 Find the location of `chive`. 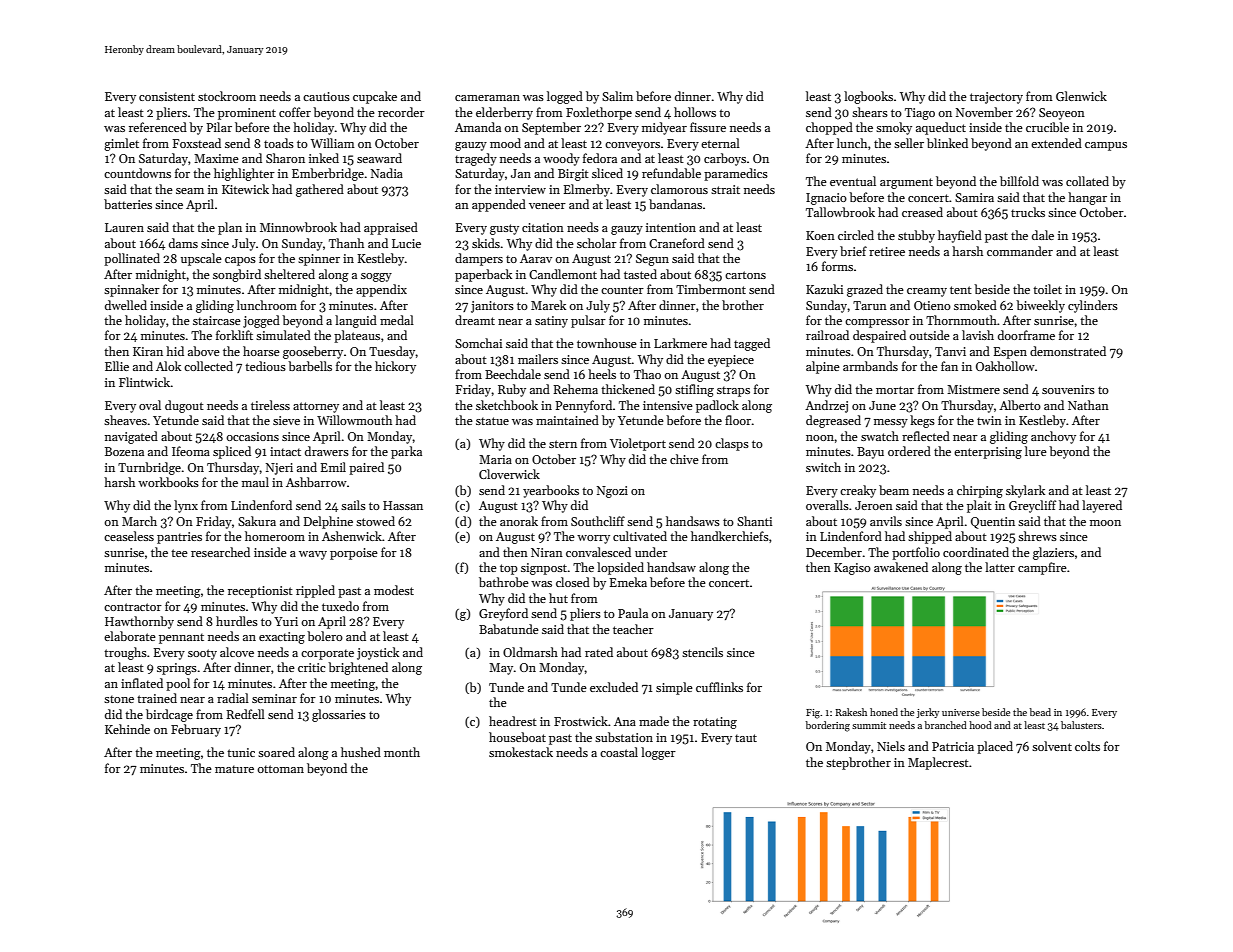

chive is located at coordinates (684, 459).
